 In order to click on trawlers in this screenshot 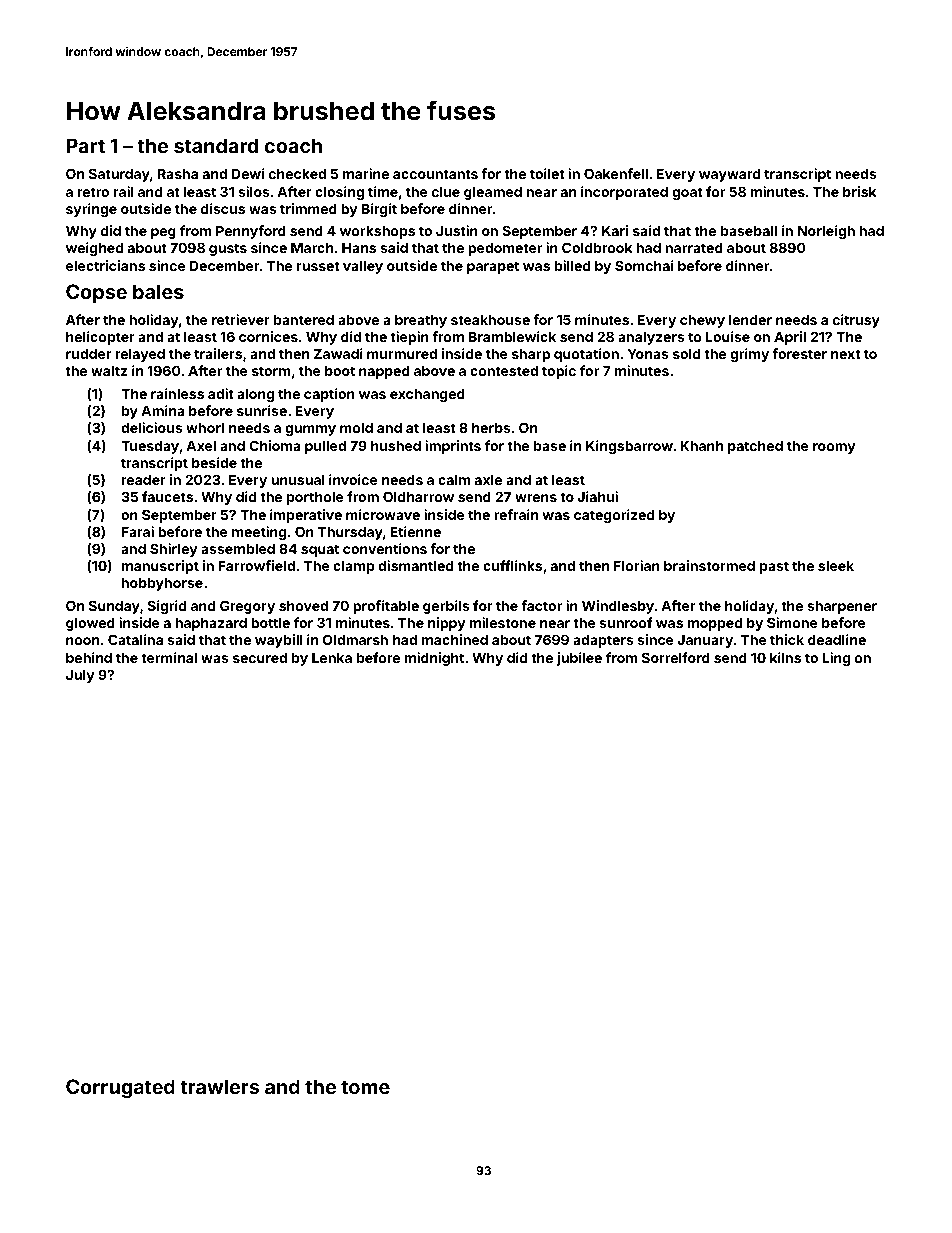, I will do `click(219, 1086)`.
